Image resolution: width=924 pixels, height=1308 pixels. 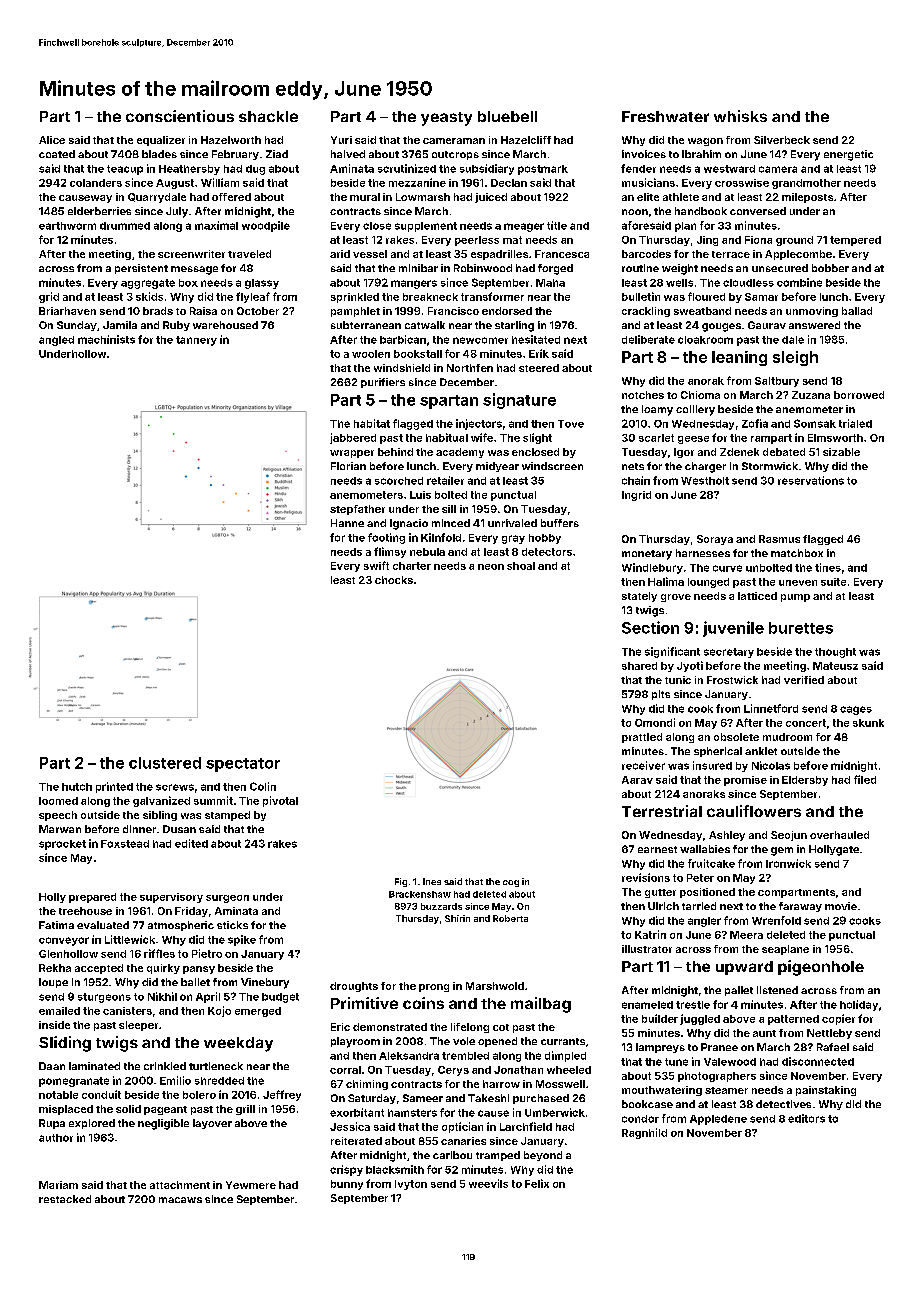 I want to click on clustered, so click(x=165, y=763).
